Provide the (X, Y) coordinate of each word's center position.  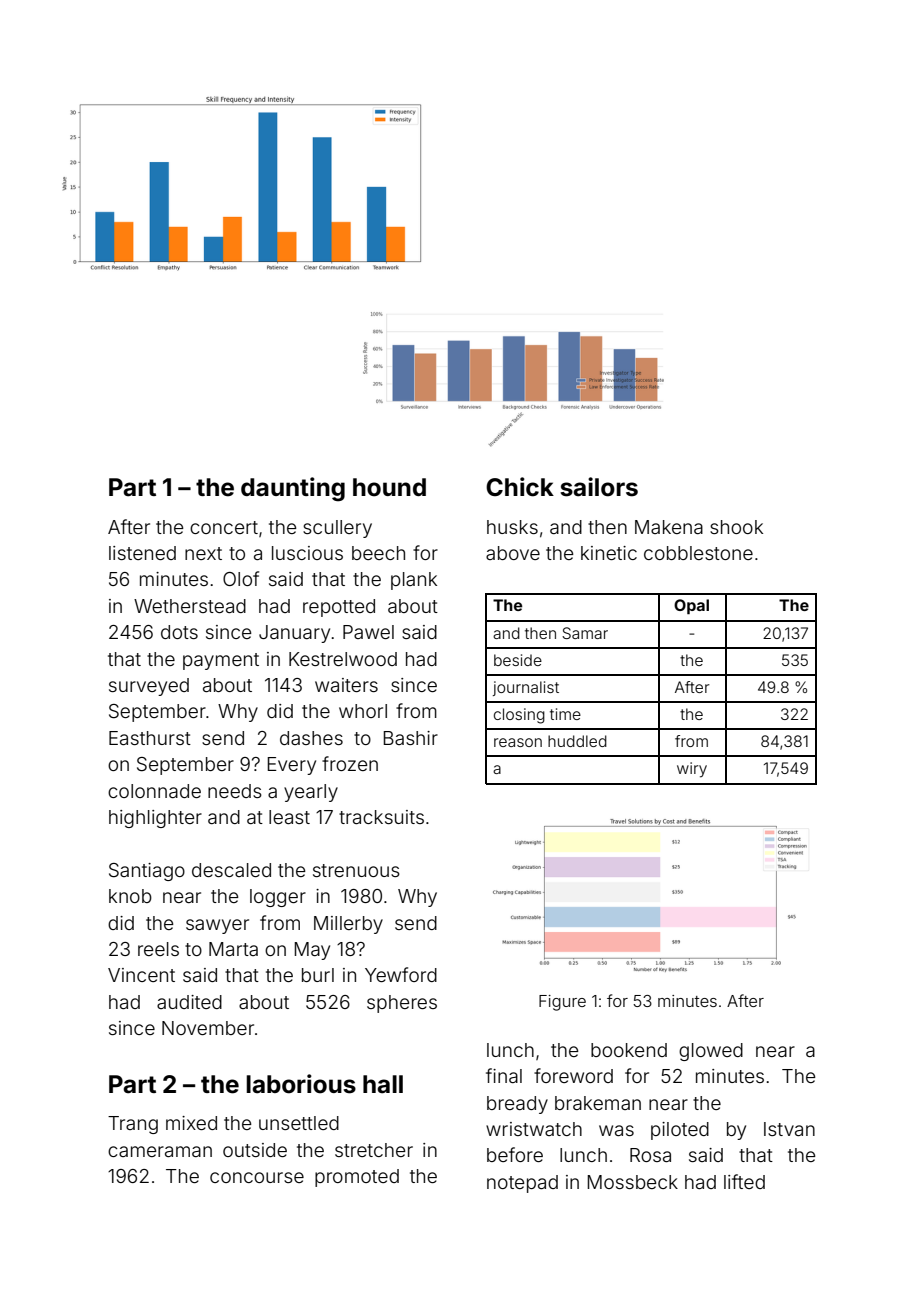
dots (179, 632)
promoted (357, 1178)
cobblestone (698, 553)
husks (512, 527)
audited (189, 1002)
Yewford (401, 974)
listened (142, 553)
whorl (363, 711)
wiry (692, 770)
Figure (562, 1003)
